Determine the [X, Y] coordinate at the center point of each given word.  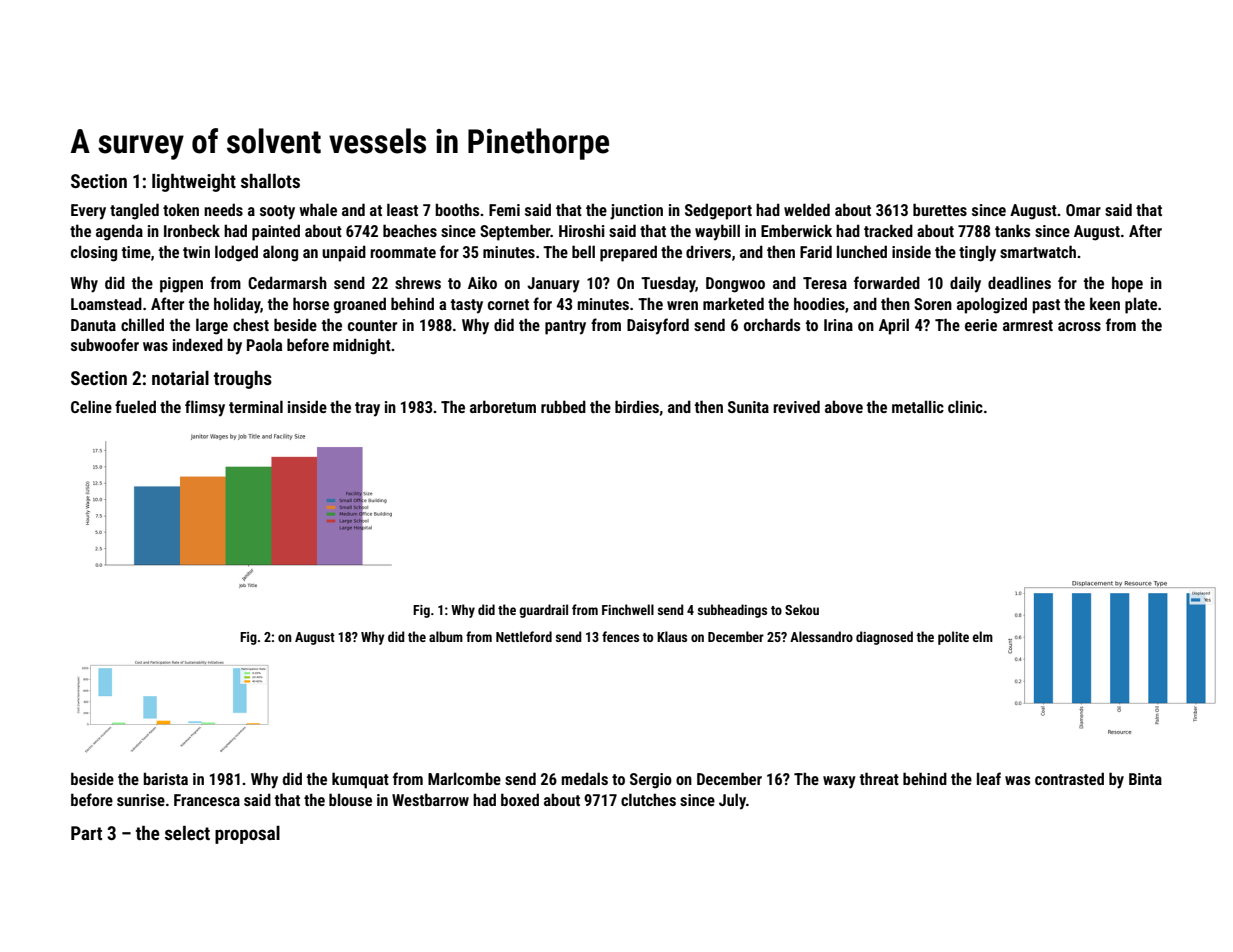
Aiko [482, 282]
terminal [256, 406]
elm [983, 636]
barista [165, 778]
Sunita [748, 407]
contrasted [1069, 778]
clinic [965, 406]
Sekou [802, 609]
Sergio [651, 781]
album [446, 636]
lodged [236, 253]
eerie [981, 325]
